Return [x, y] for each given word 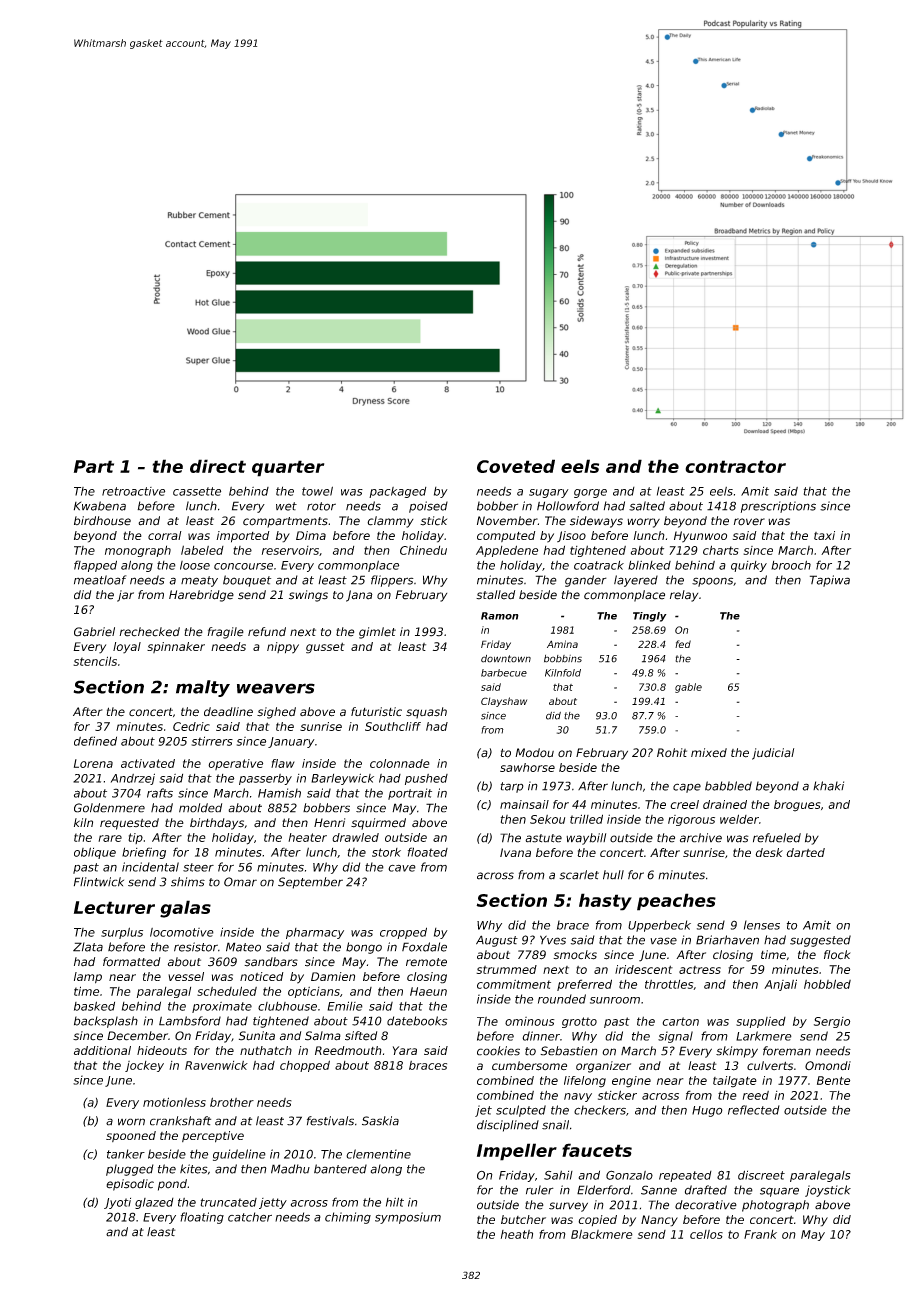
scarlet [579, 875]
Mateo [243, 947]
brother [232, 1102]
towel [317, 491]
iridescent [644, 969]
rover [749, 522]
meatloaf [100, 580]
